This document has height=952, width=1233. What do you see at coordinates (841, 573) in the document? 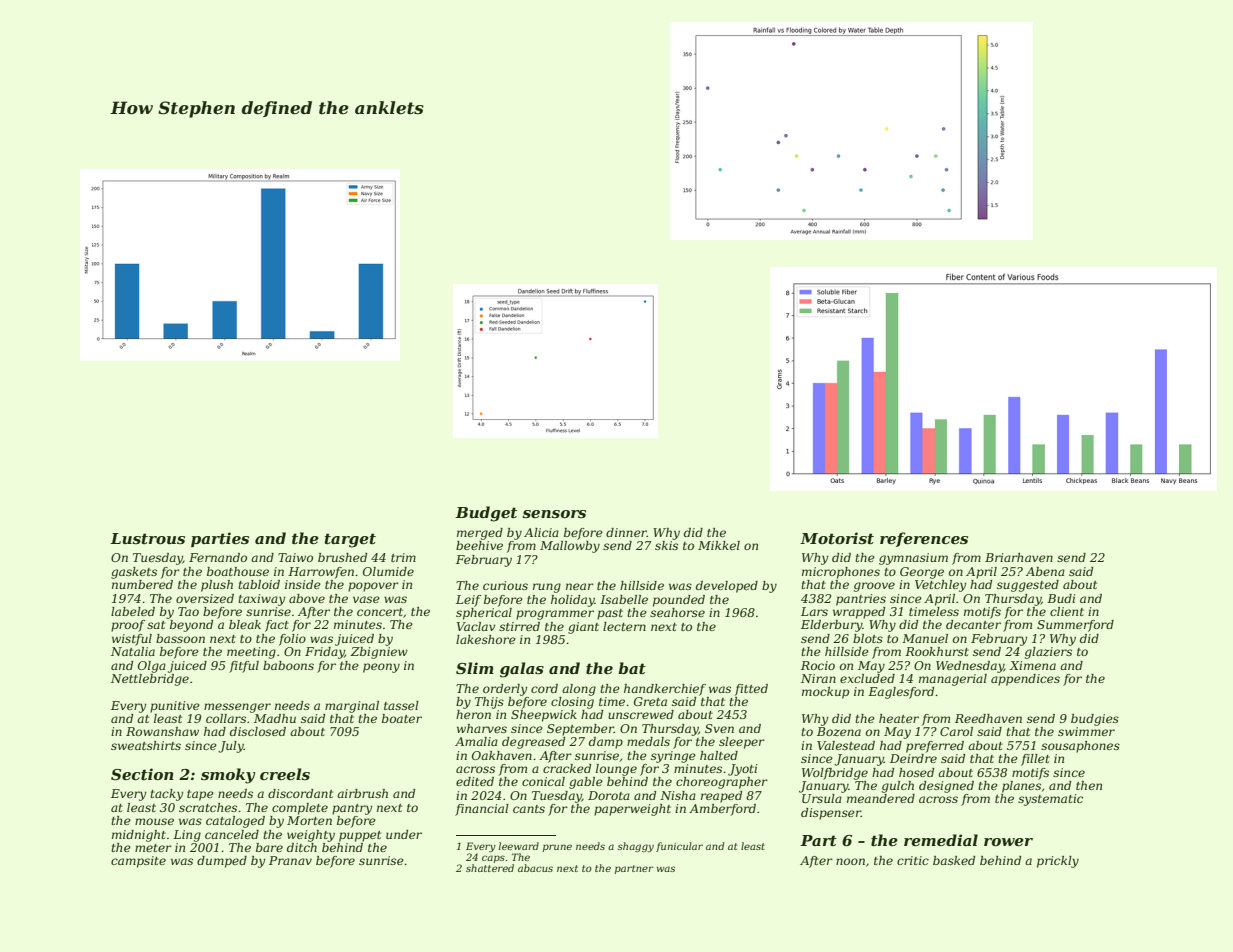
I see `microphones` at bounding box center [841, 573].
